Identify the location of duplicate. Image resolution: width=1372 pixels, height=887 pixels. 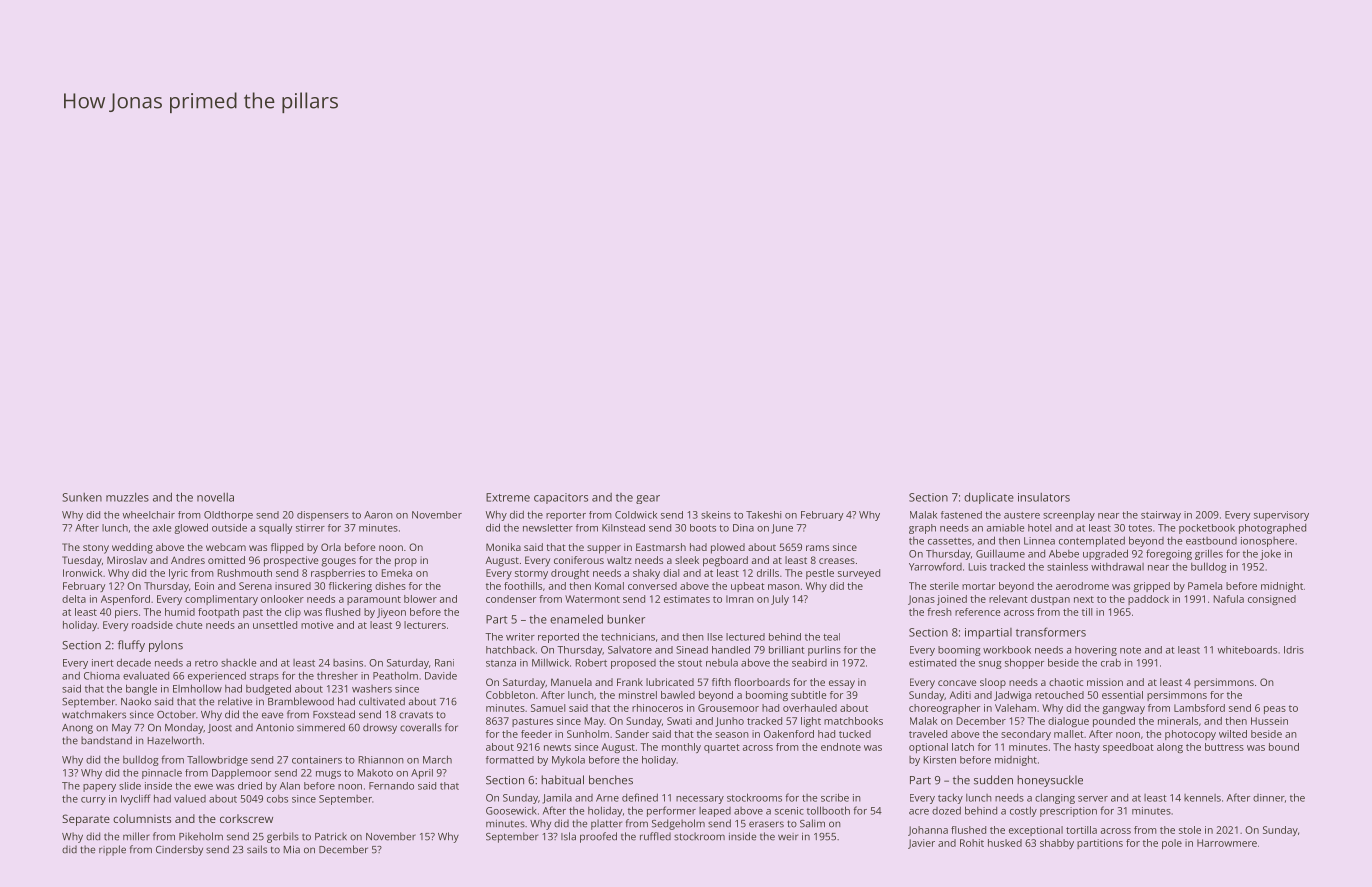
(989, 498).
